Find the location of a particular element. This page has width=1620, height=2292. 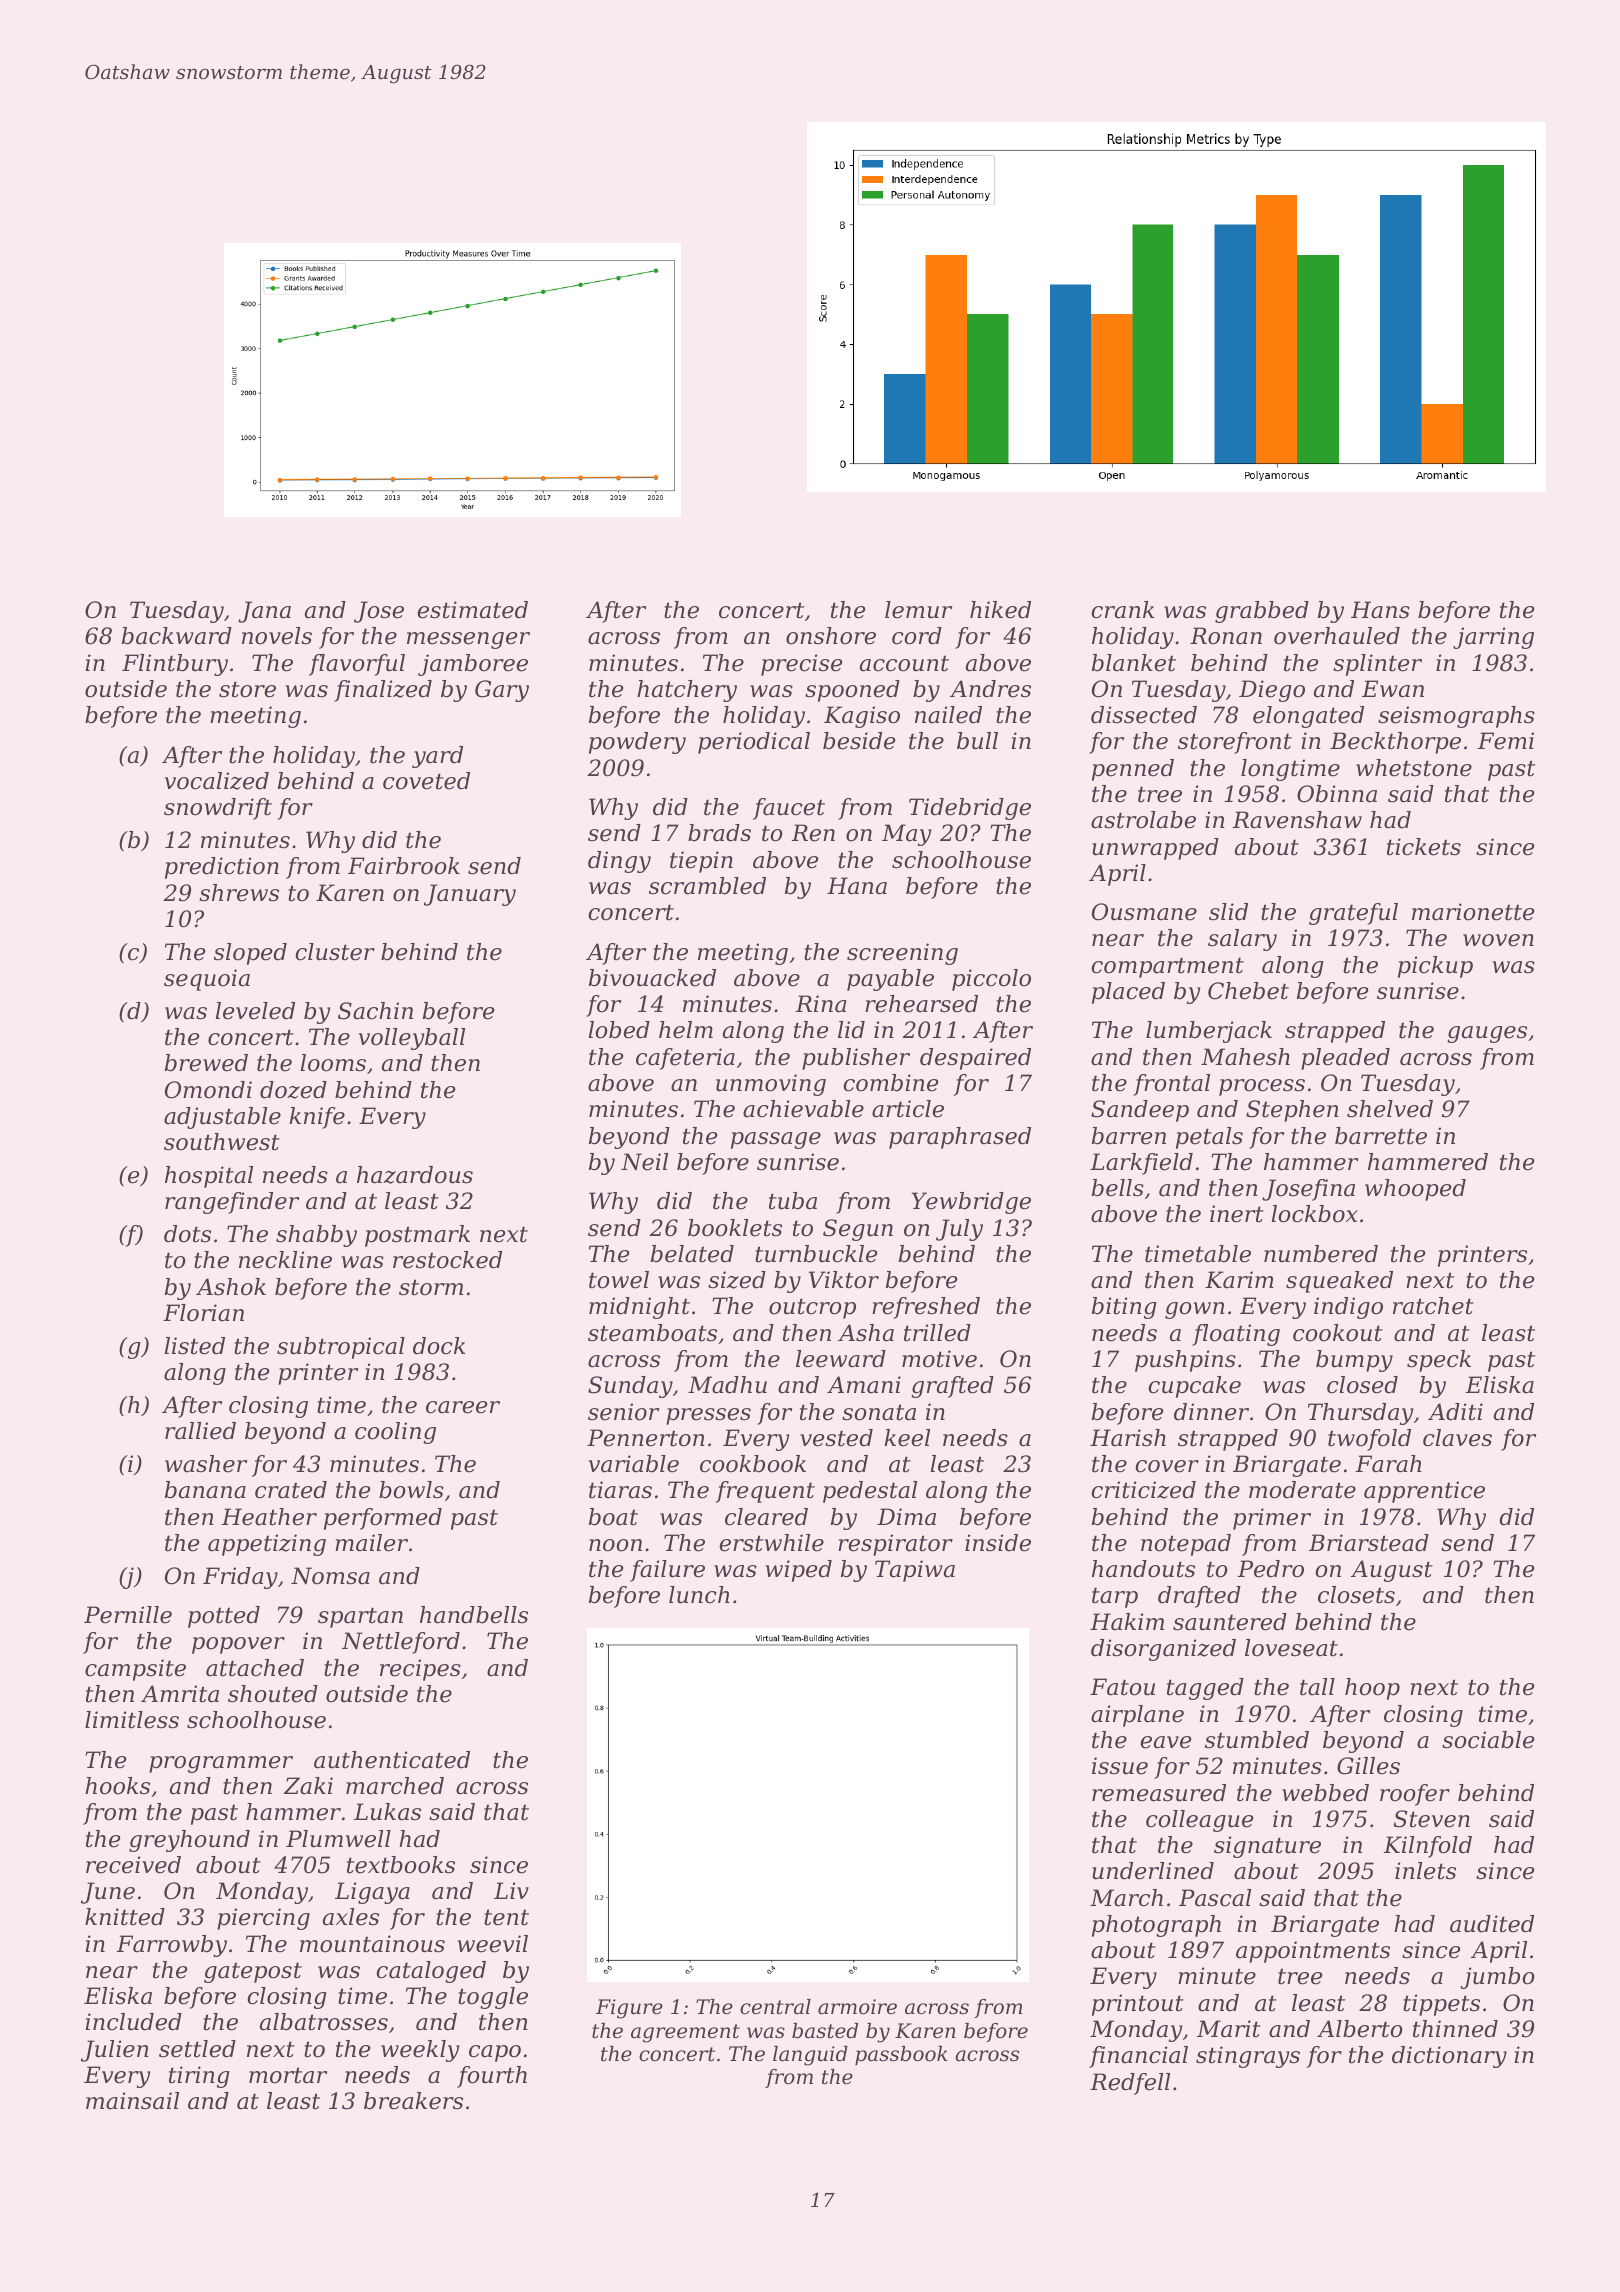

included is located at coordinates (133, 2022).
